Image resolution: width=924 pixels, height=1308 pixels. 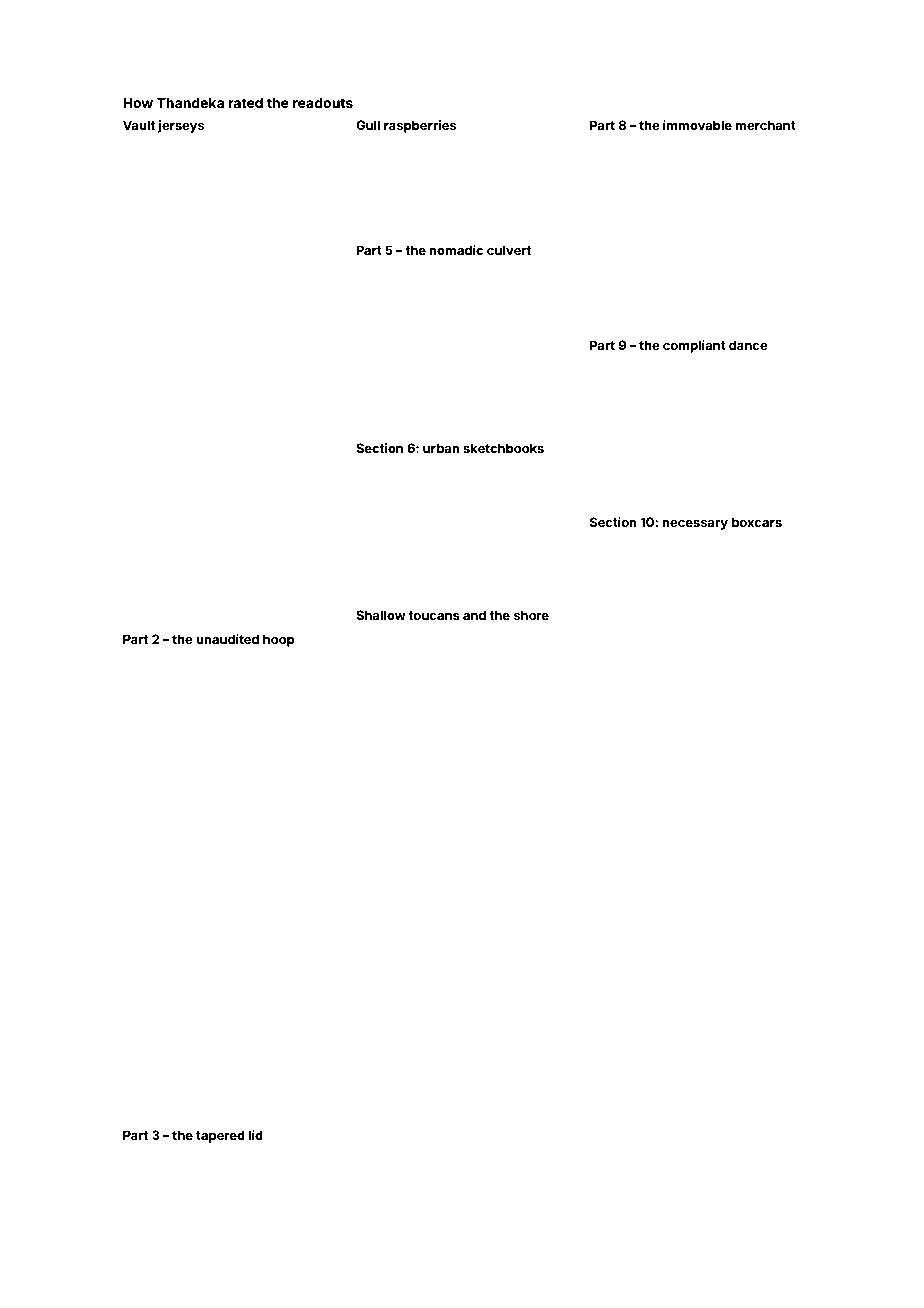 I want to click on Simona, so click(x=138, y=579).
